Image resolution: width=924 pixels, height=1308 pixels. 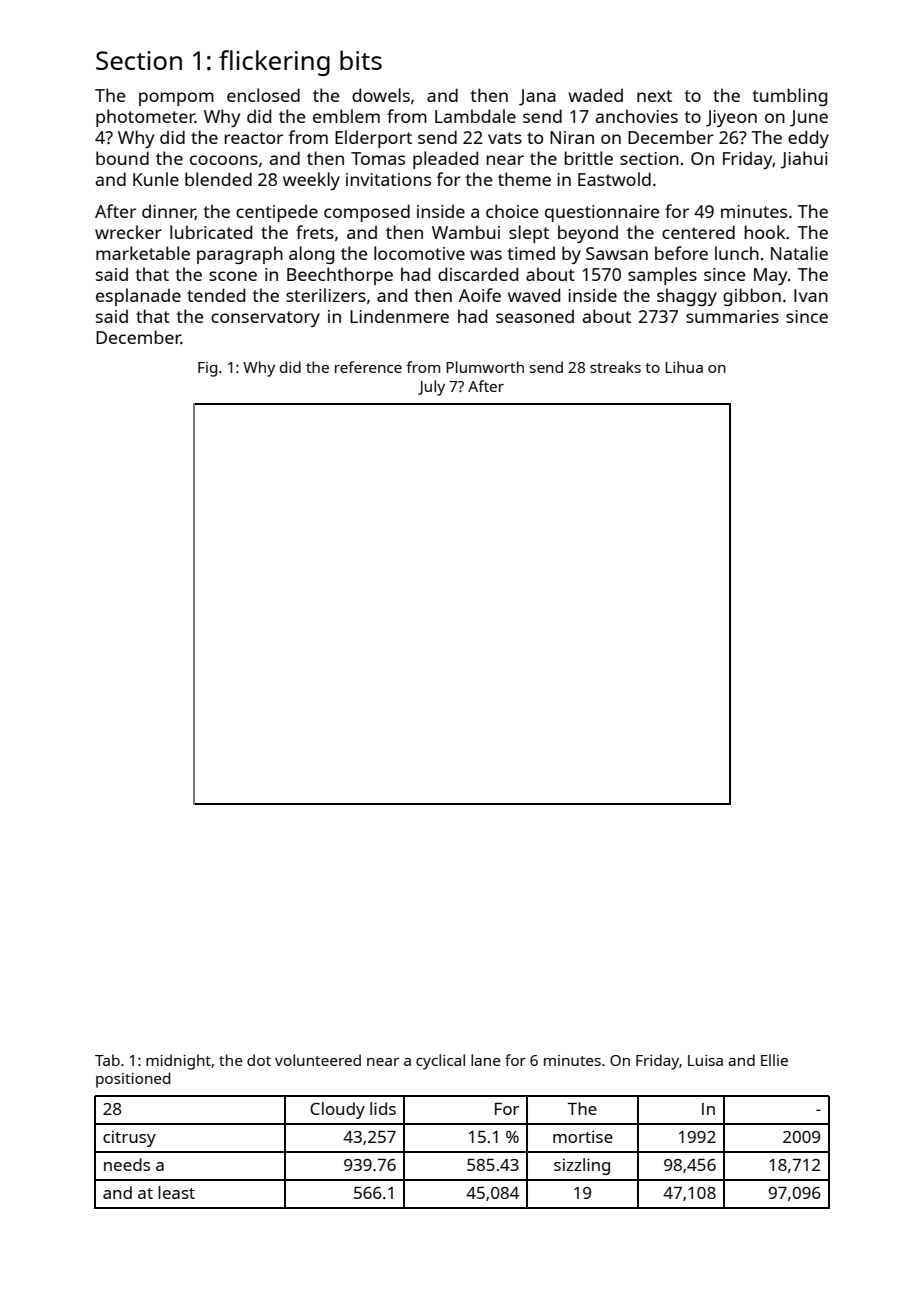 I want to click on pompom, so click(x=176, y=99).
